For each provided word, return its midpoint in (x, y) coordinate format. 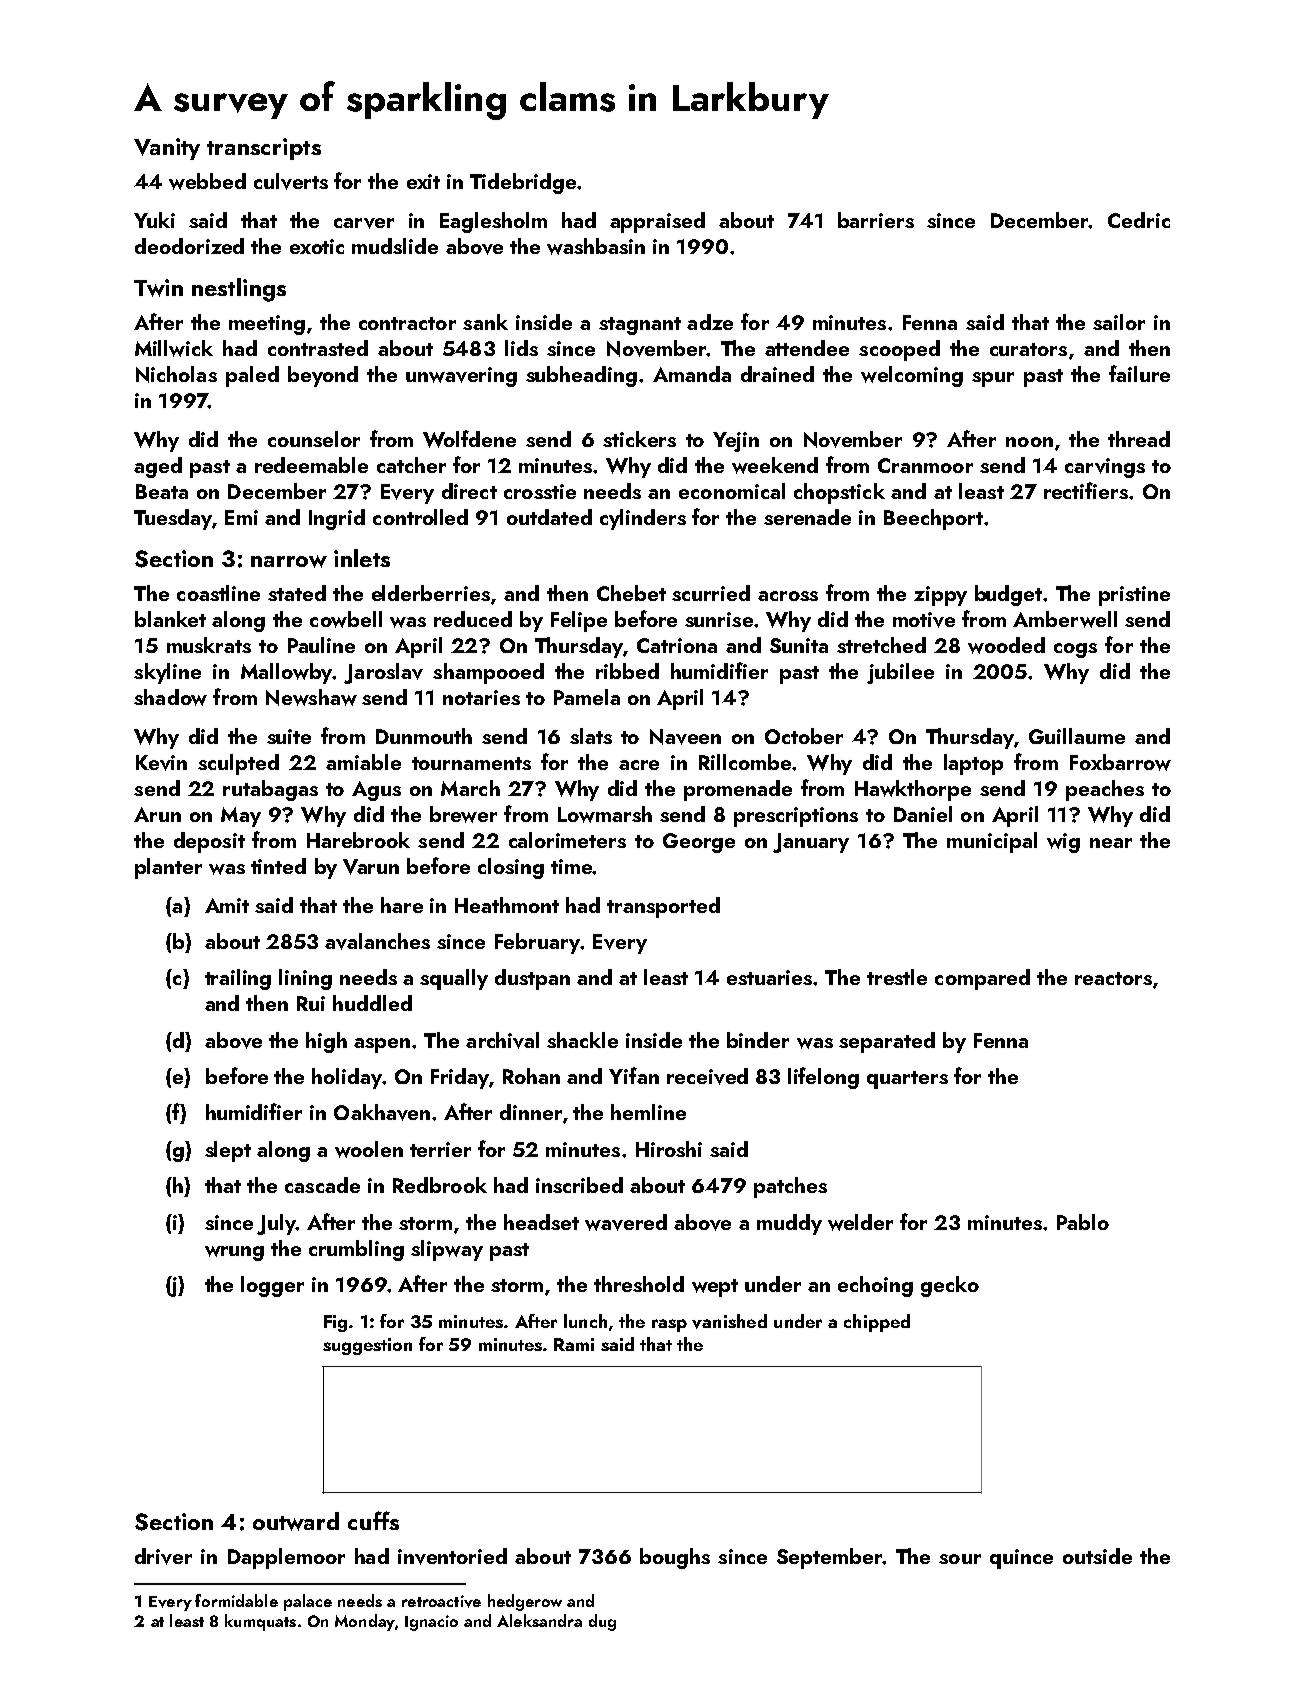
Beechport (933, 519)
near (1111, 843)
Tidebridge (523, 183)
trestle (897, 977)
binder (758, 1040)
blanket (170, 619)
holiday (347, 1078)
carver (364, 223)
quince (1021, 1559)
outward (296, 1521)
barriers (876, 220)
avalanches (377, 941)
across (788, 596)
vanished (729, 1321)
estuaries (770, 977)
